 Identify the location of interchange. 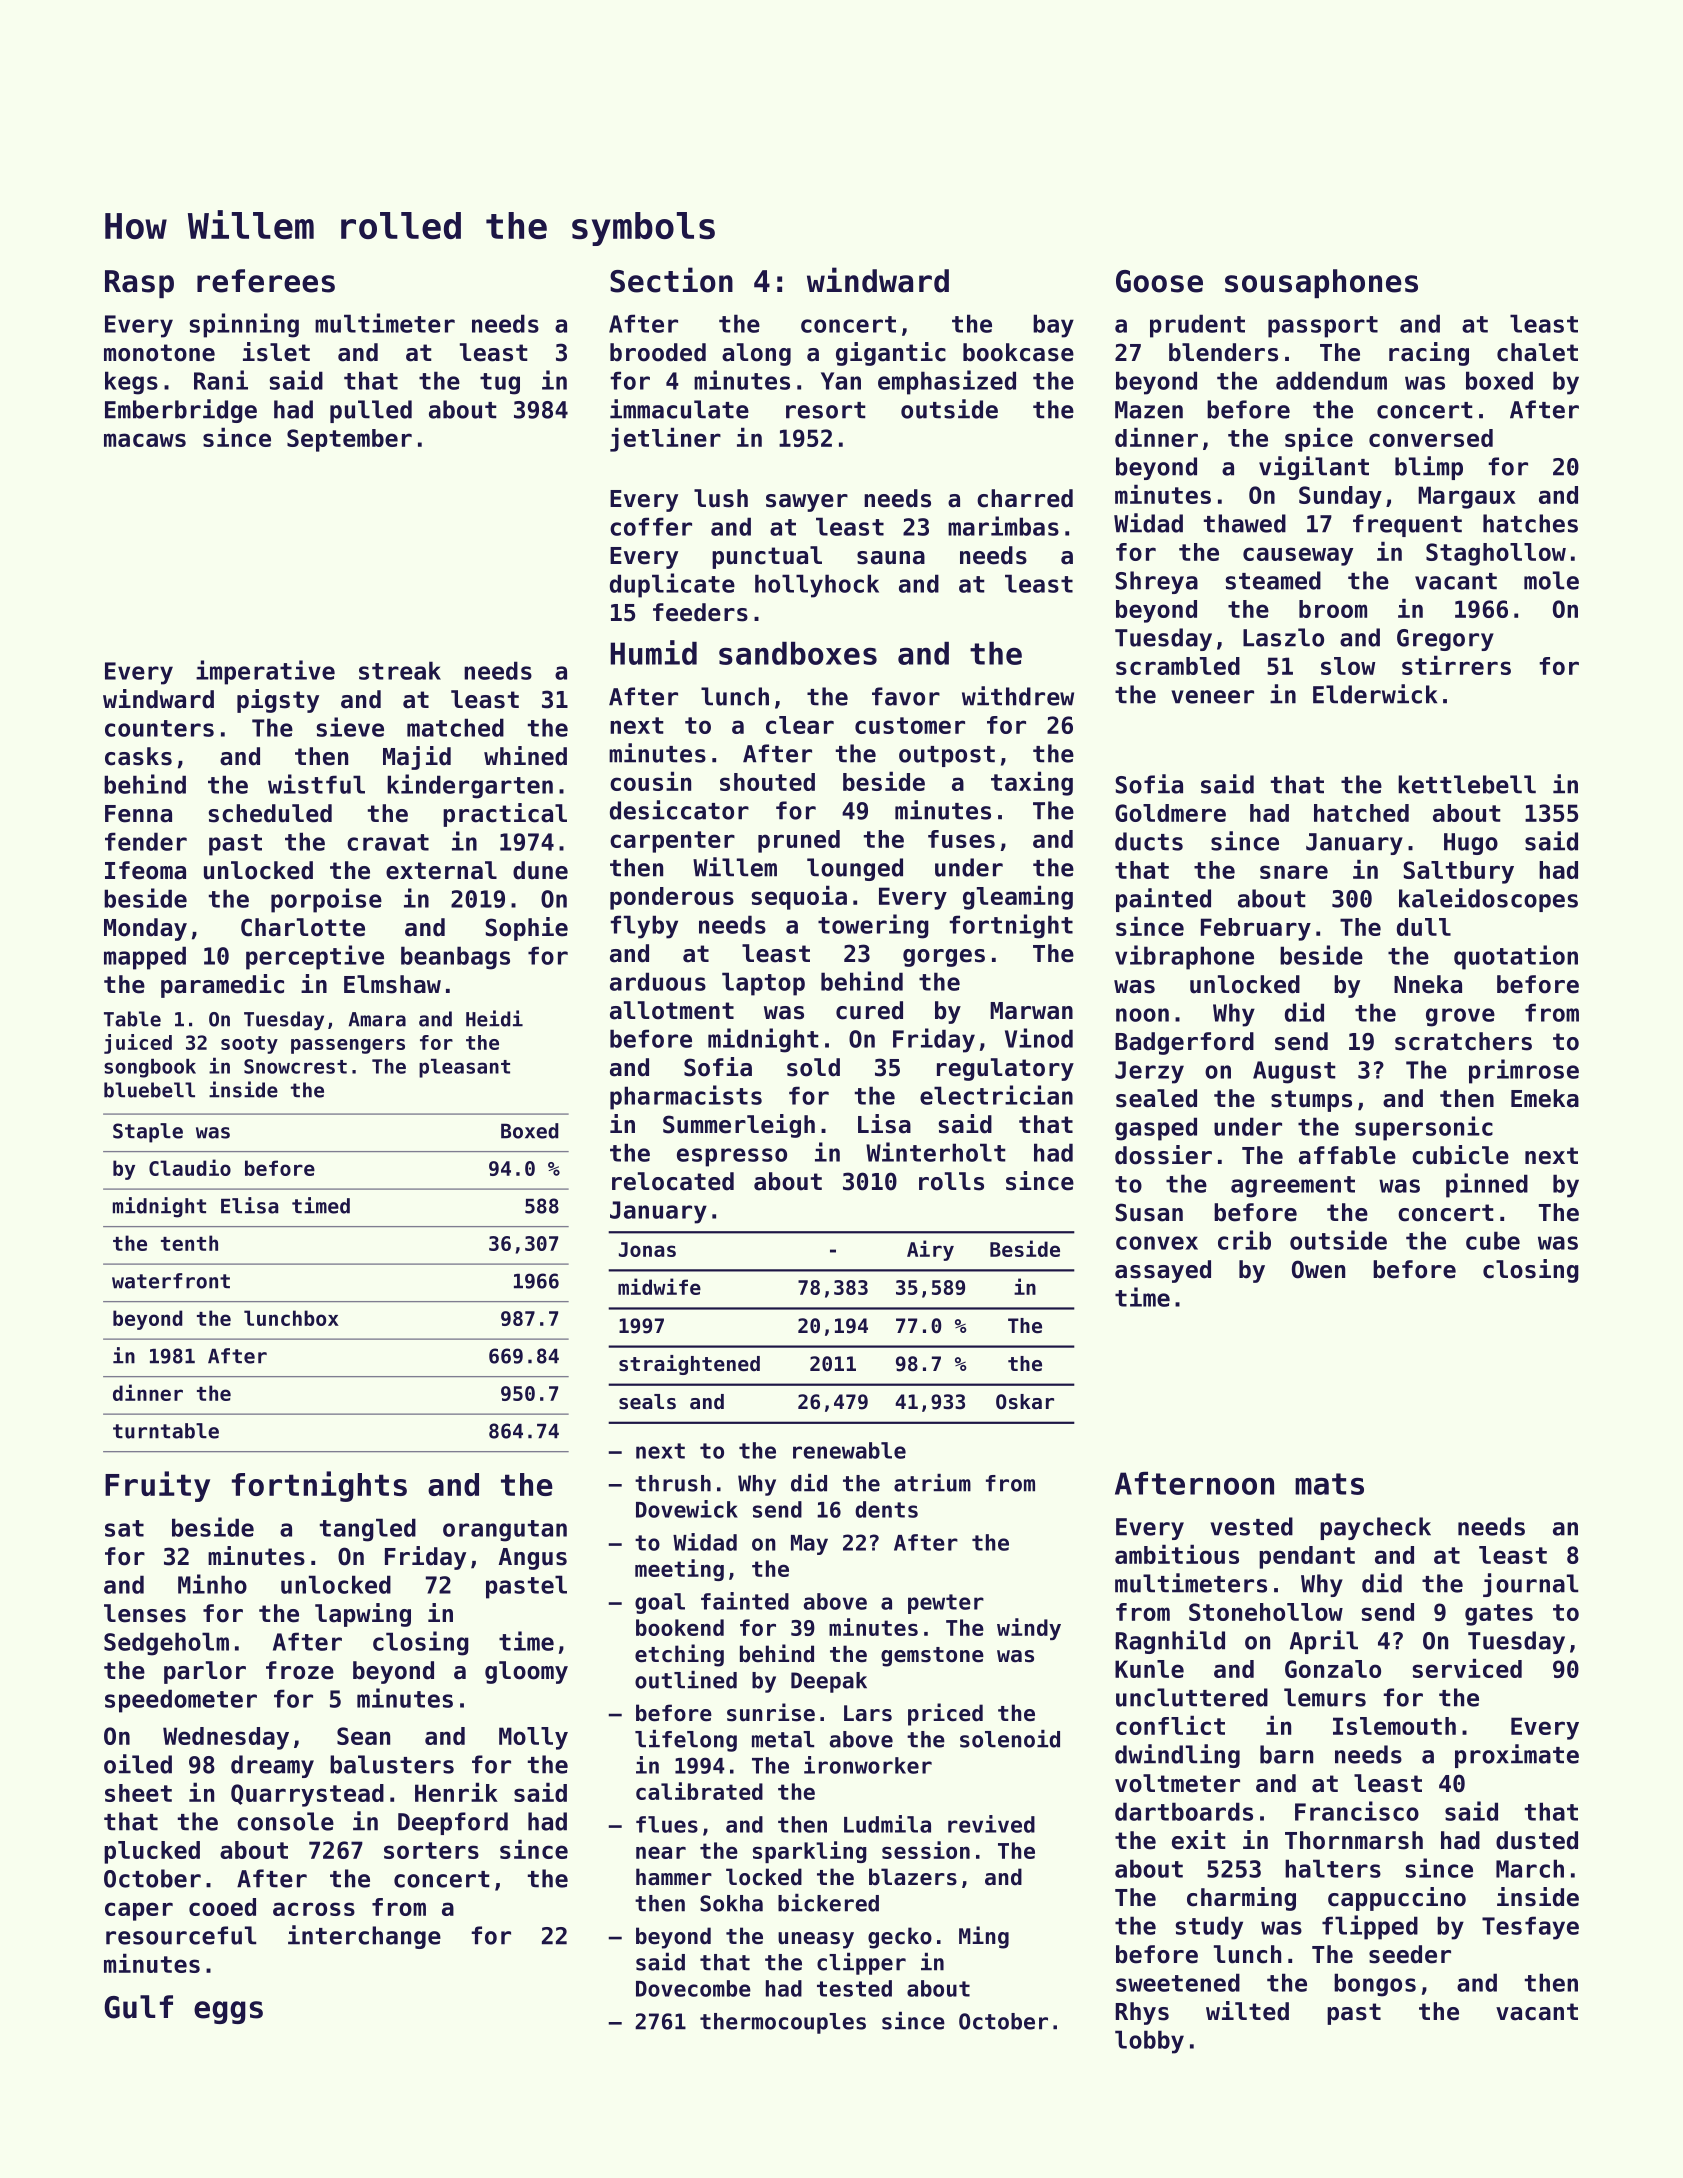
(364, 1937).
